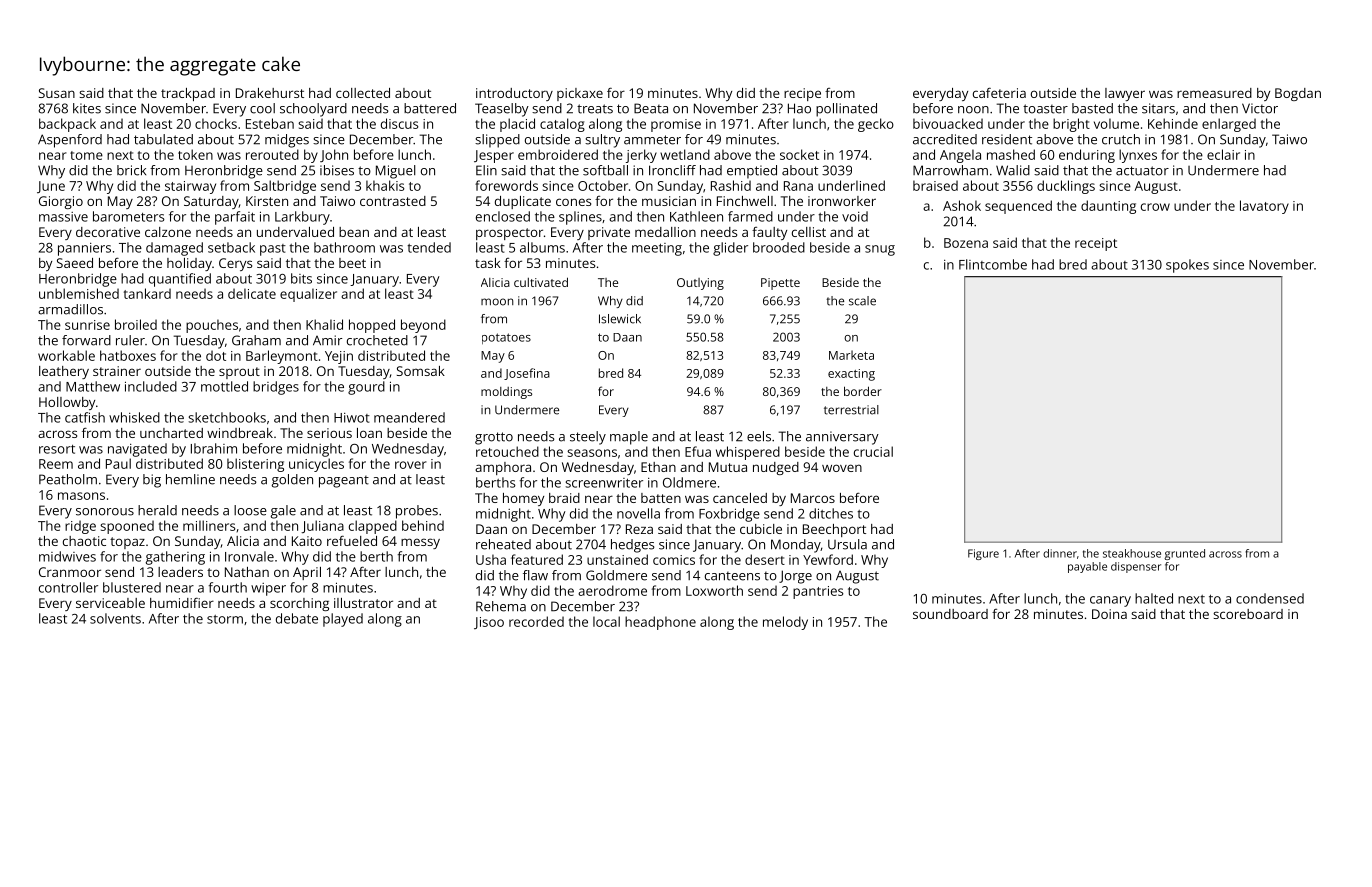 This screenshot has height=887, width=1372. I want to click on Susan, so click(57, 93).
